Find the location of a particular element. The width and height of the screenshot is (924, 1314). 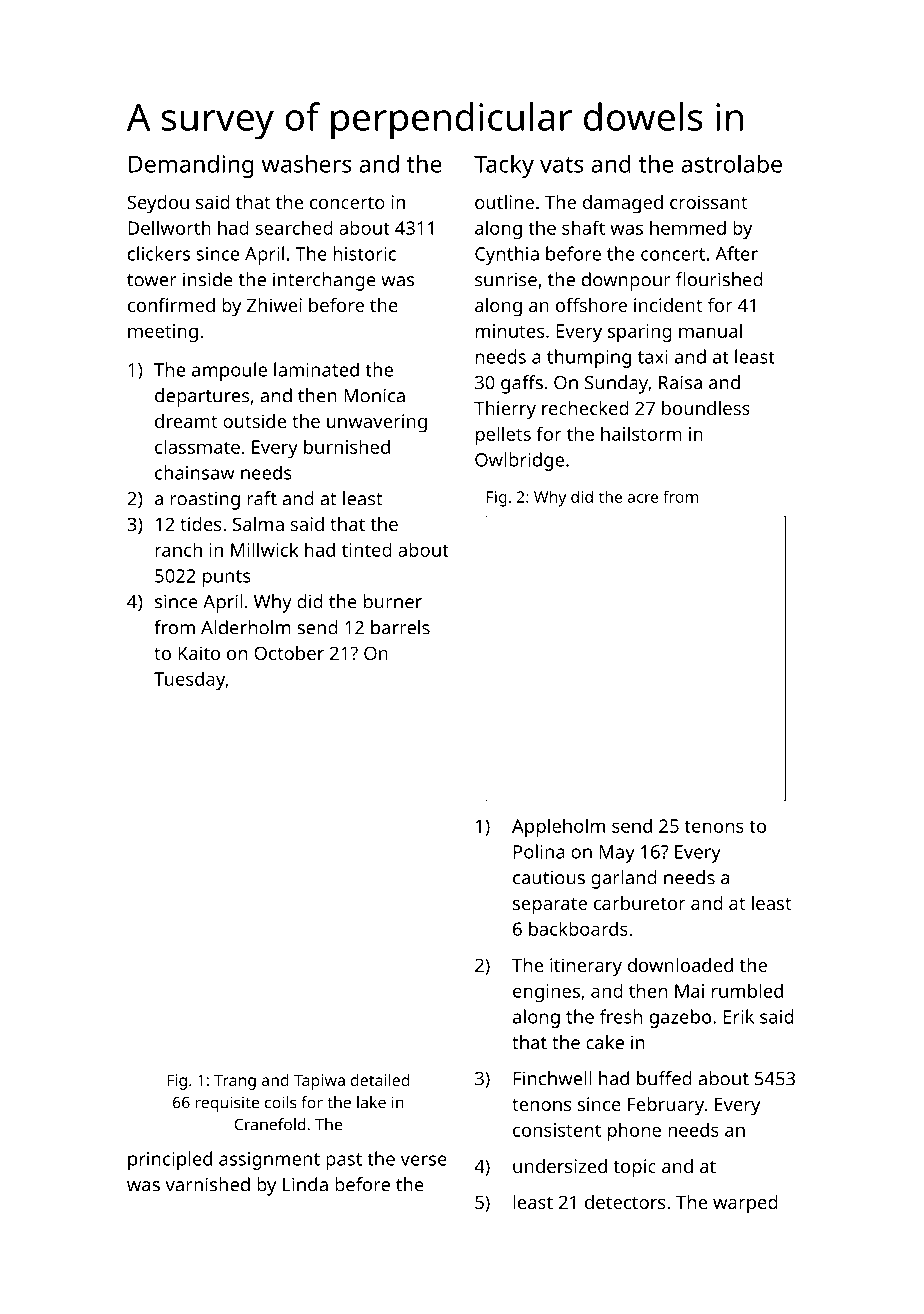

tinted is located at coordinates (367, 549).
